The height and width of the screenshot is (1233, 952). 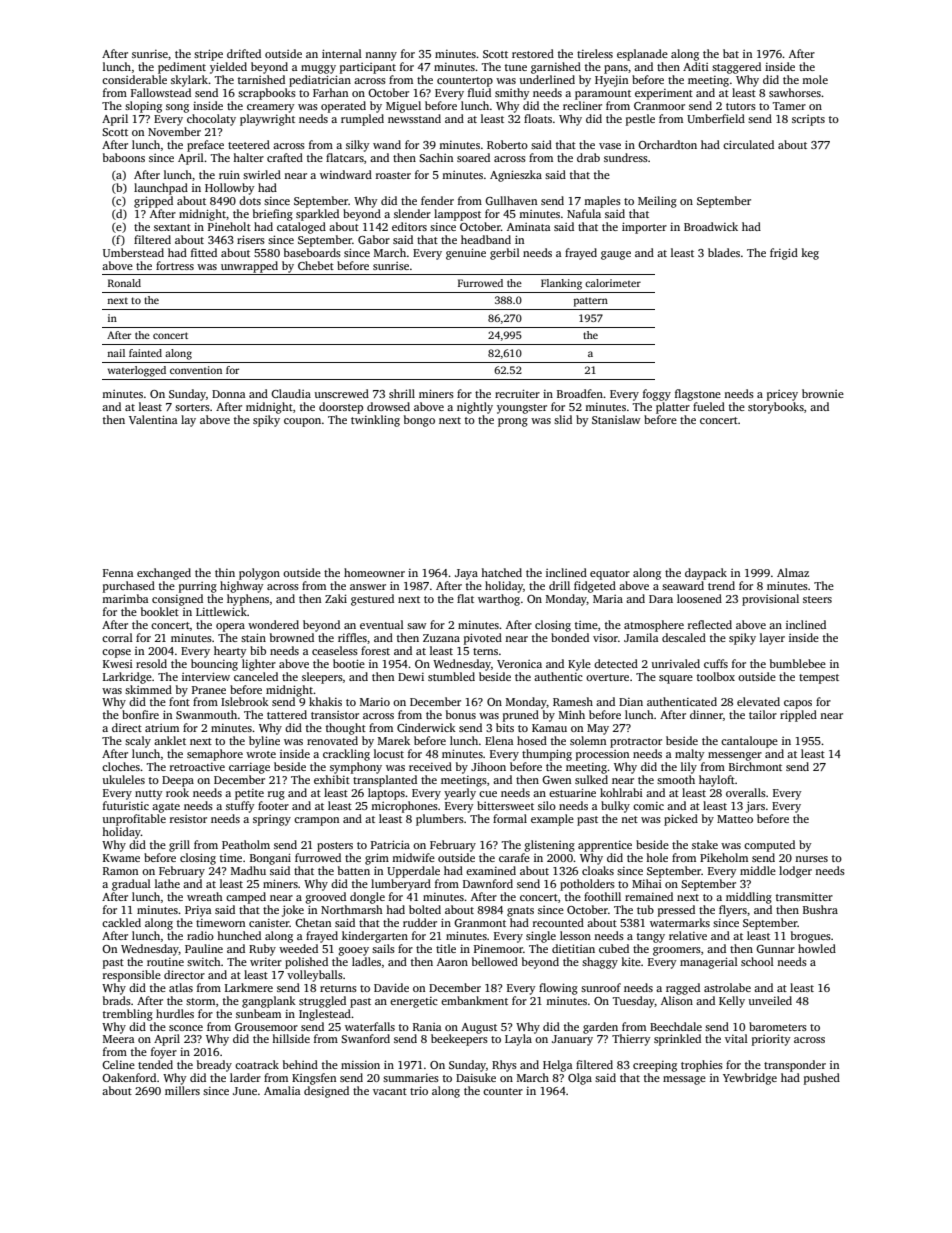 I want to click on genuine, so click(x=466, y=254).
